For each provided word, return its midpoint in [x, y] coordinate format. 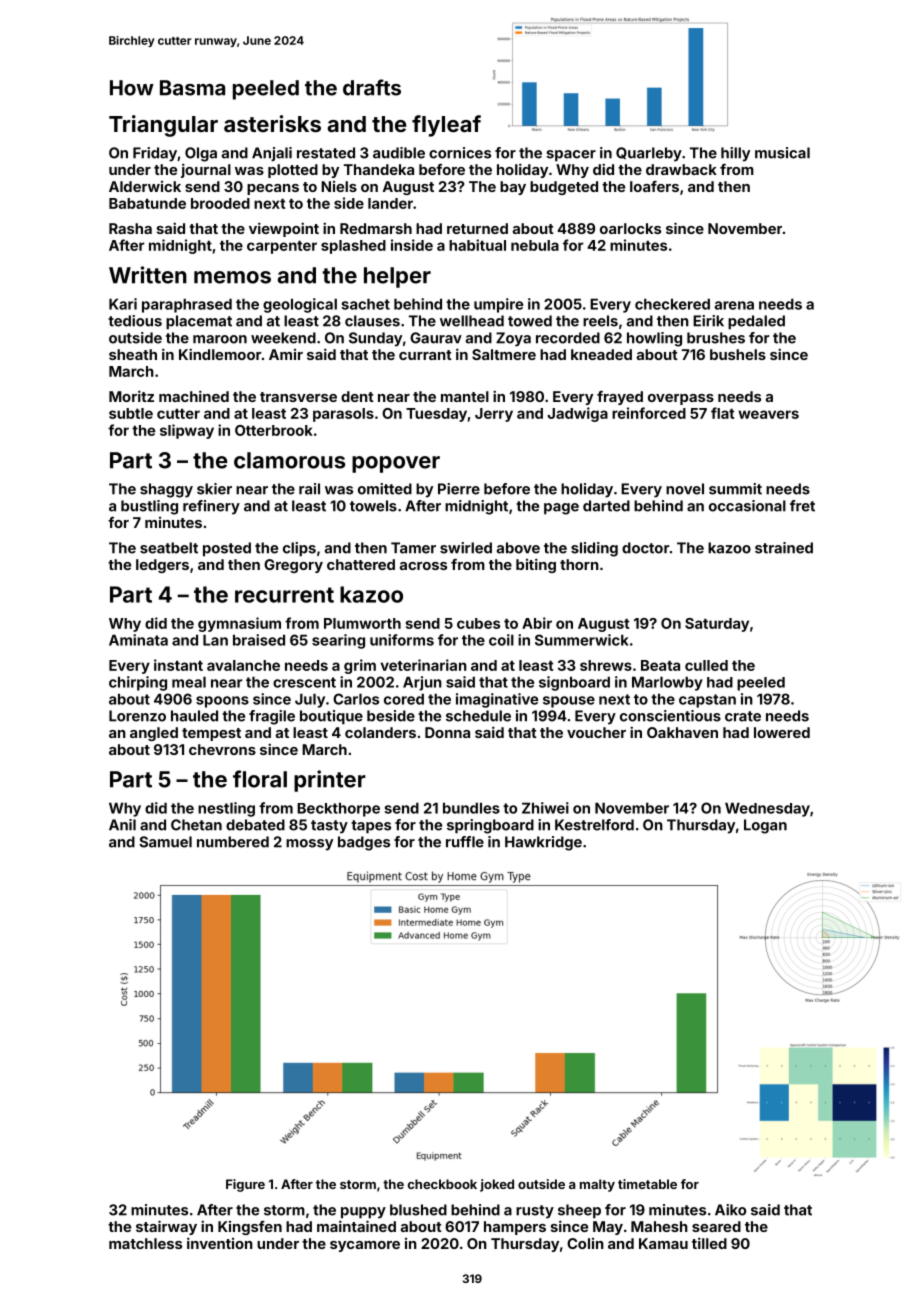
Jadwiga [577, 414]
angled [154, 734]
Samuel [165, 842]
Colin [585, 1243]
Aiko [730, 1210]
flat [722, 413]
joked [497, 1185]
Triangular [163, 126]
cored [404, 699]
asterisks [272, 123]
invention [220, 1243]
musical [782, 153]
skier [214, 489]
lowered [782, 732]
